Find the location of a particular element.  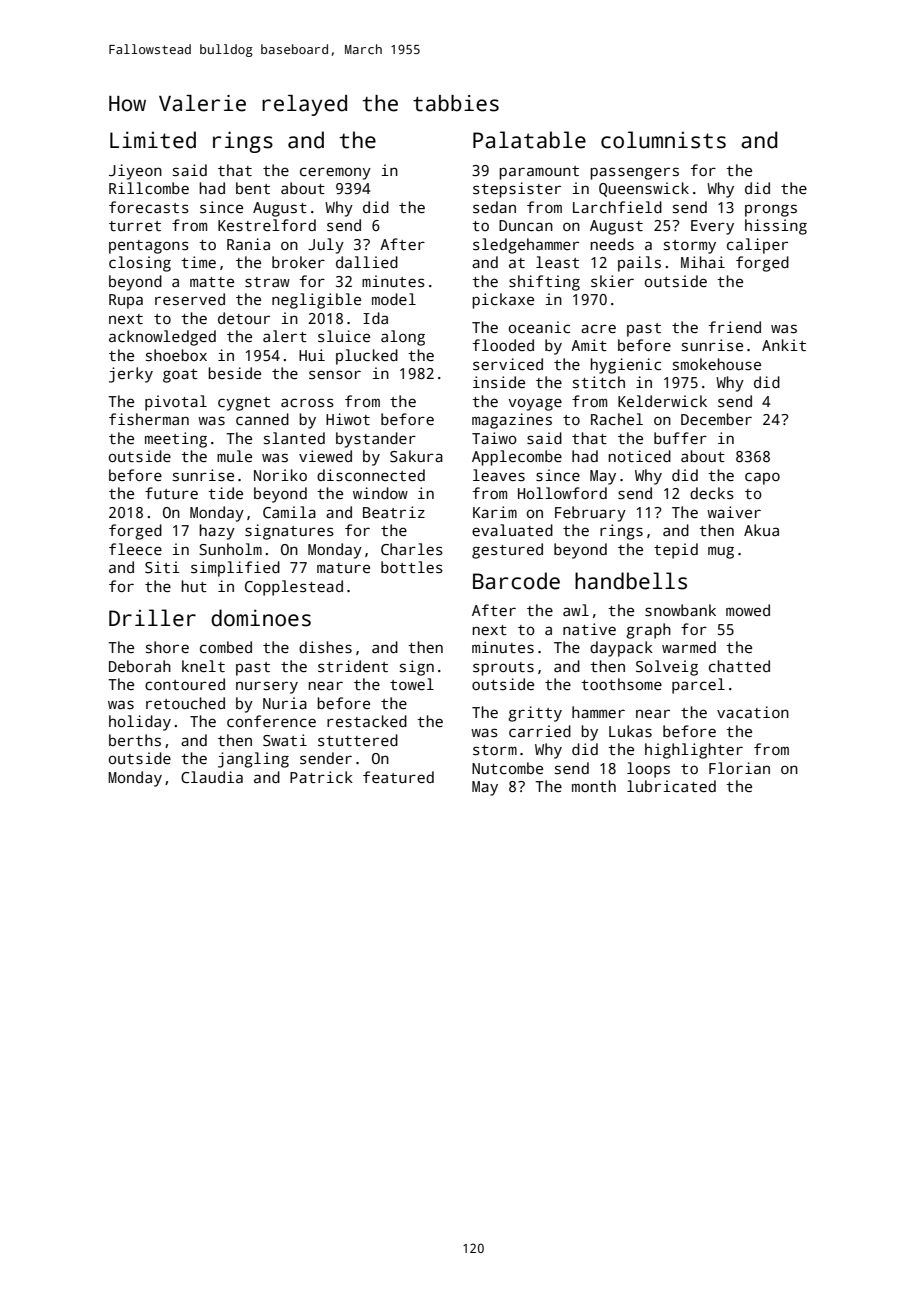

Patrick is located at coordinates (321, 777).
